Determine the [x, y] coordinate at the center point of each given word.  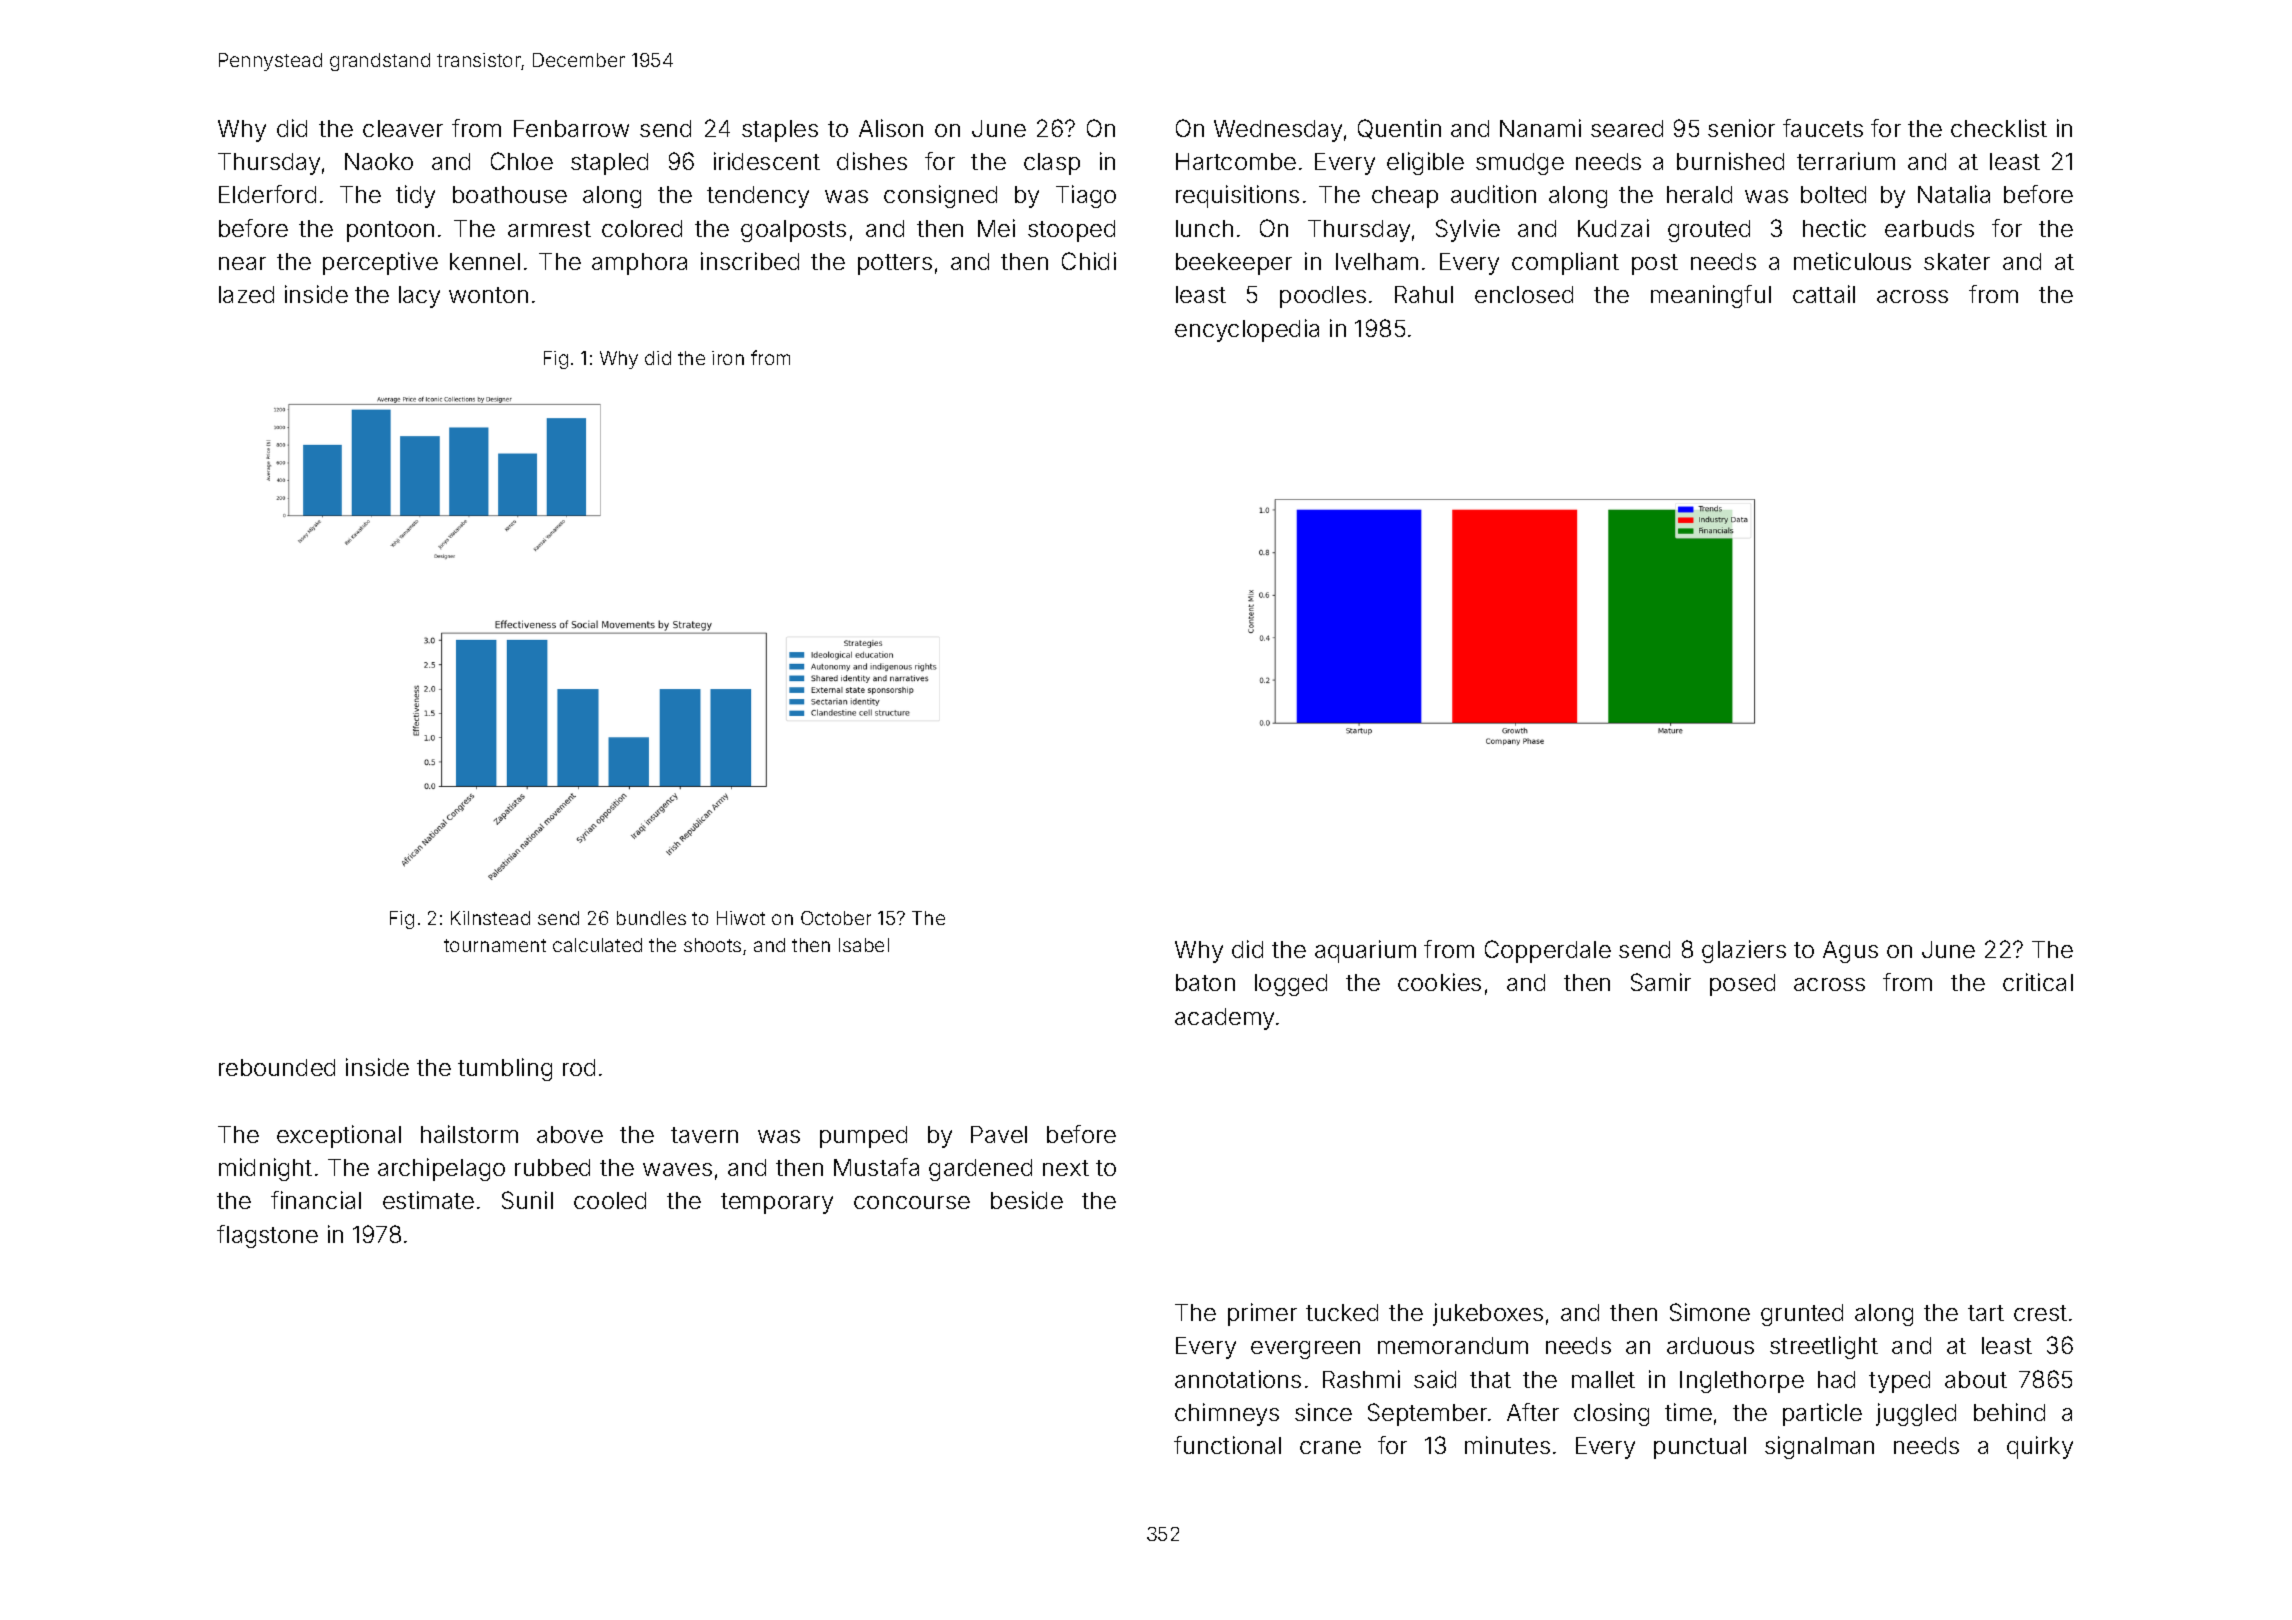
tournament [495, 945]
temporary [777, 1203]
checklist [1999, 128]
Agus [1850, 952]
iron [728, 358]
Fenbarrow [571, 128]
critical [2038, 982]
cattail [1824, 294]
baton [1205, 982]
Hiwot [741, 918]
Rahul [1424, 294]
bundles [651, 918]
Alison [891, 128]
